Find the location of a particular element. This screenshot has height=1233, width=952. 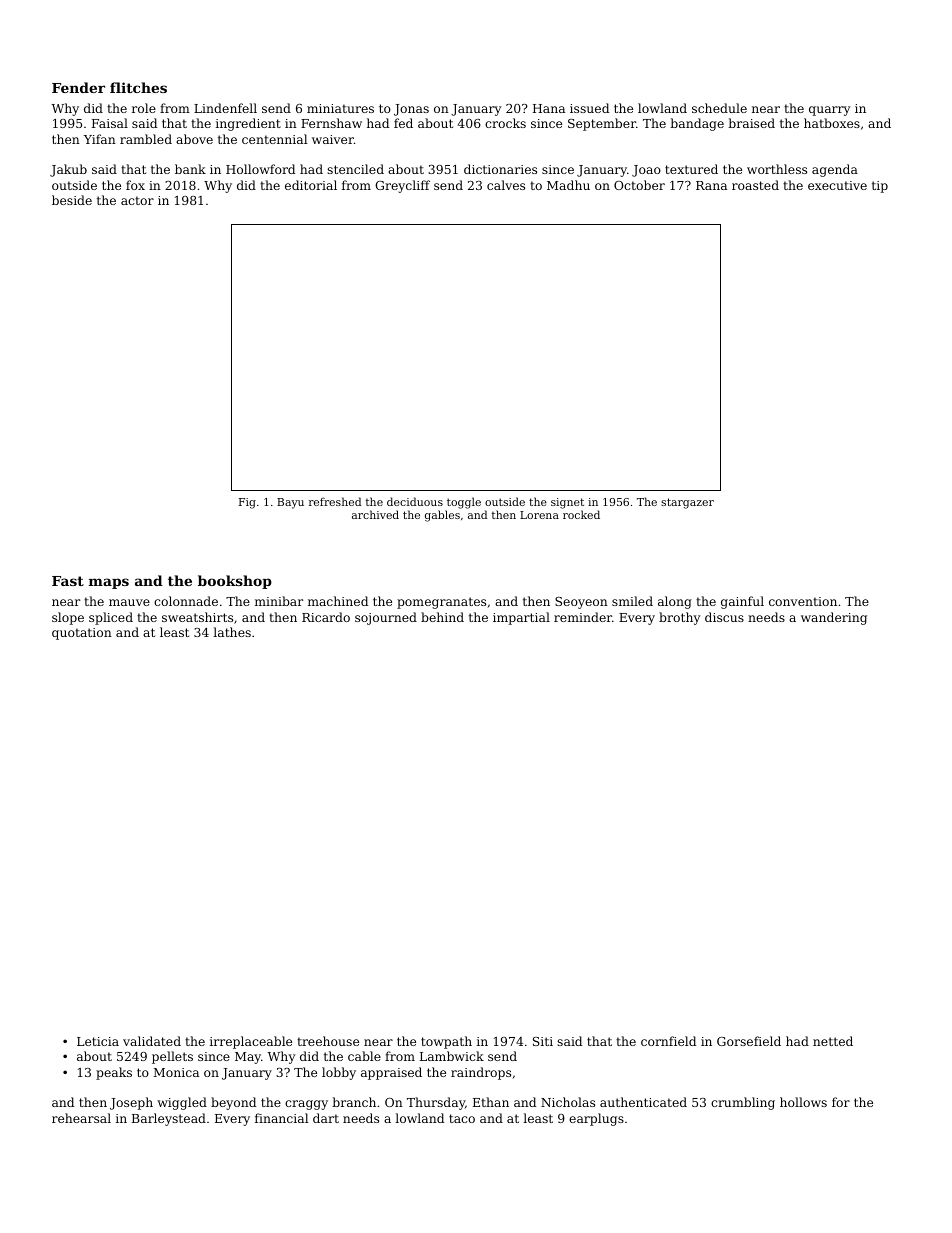

towpath is located at coordinates (446, 1042).
